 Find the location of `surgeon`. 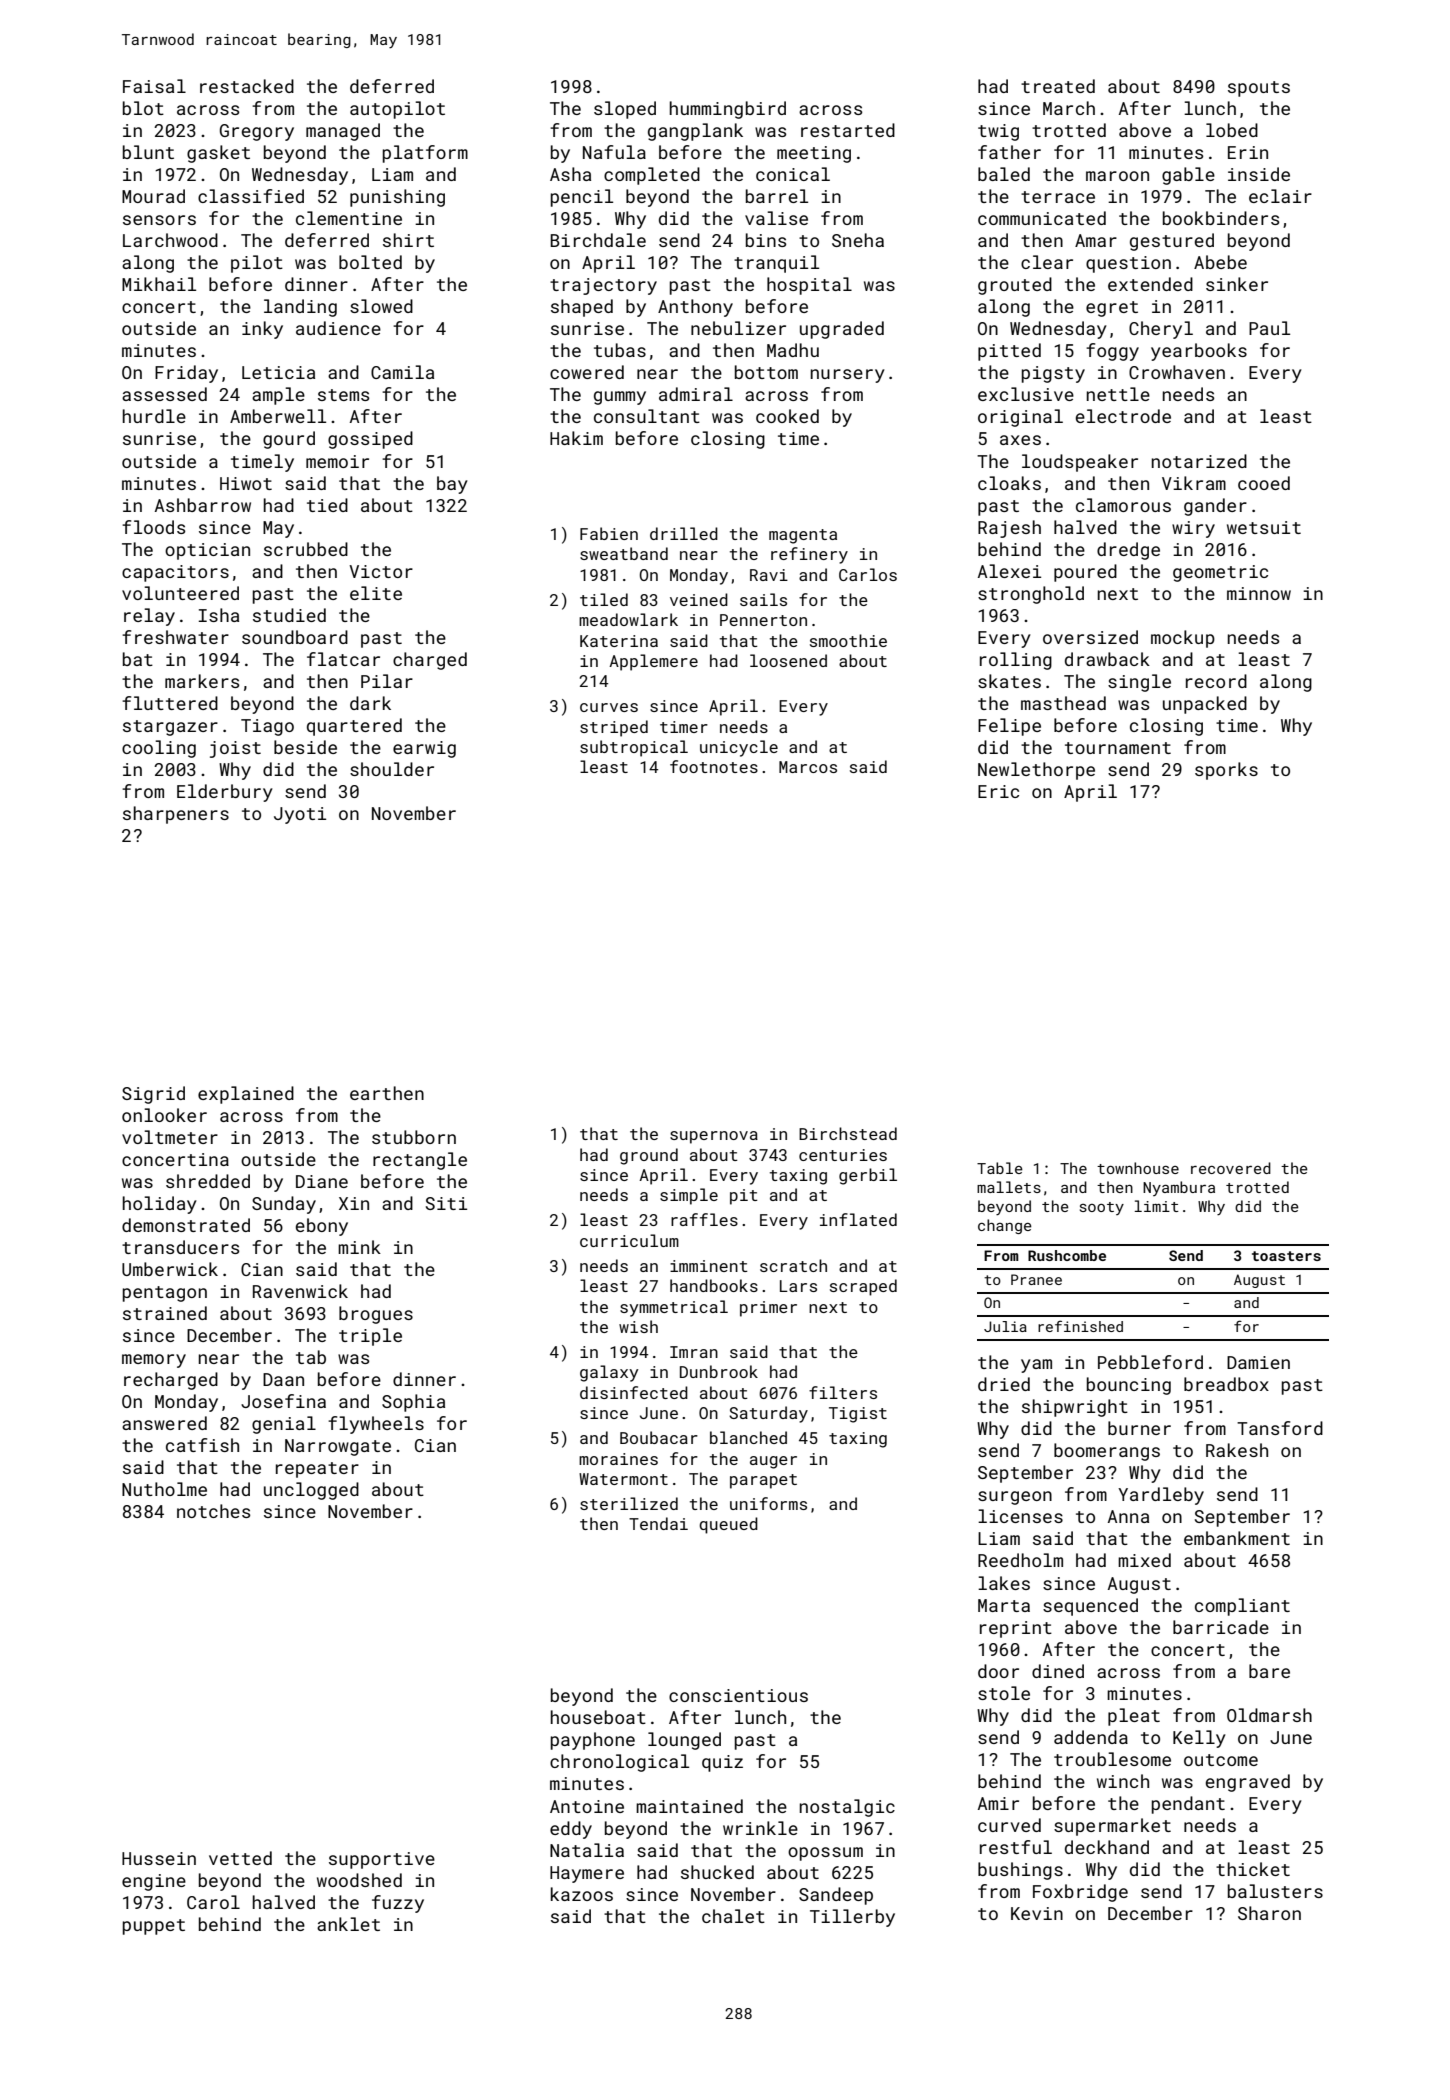

surgeon is located at coordinates (1015, 1498).
